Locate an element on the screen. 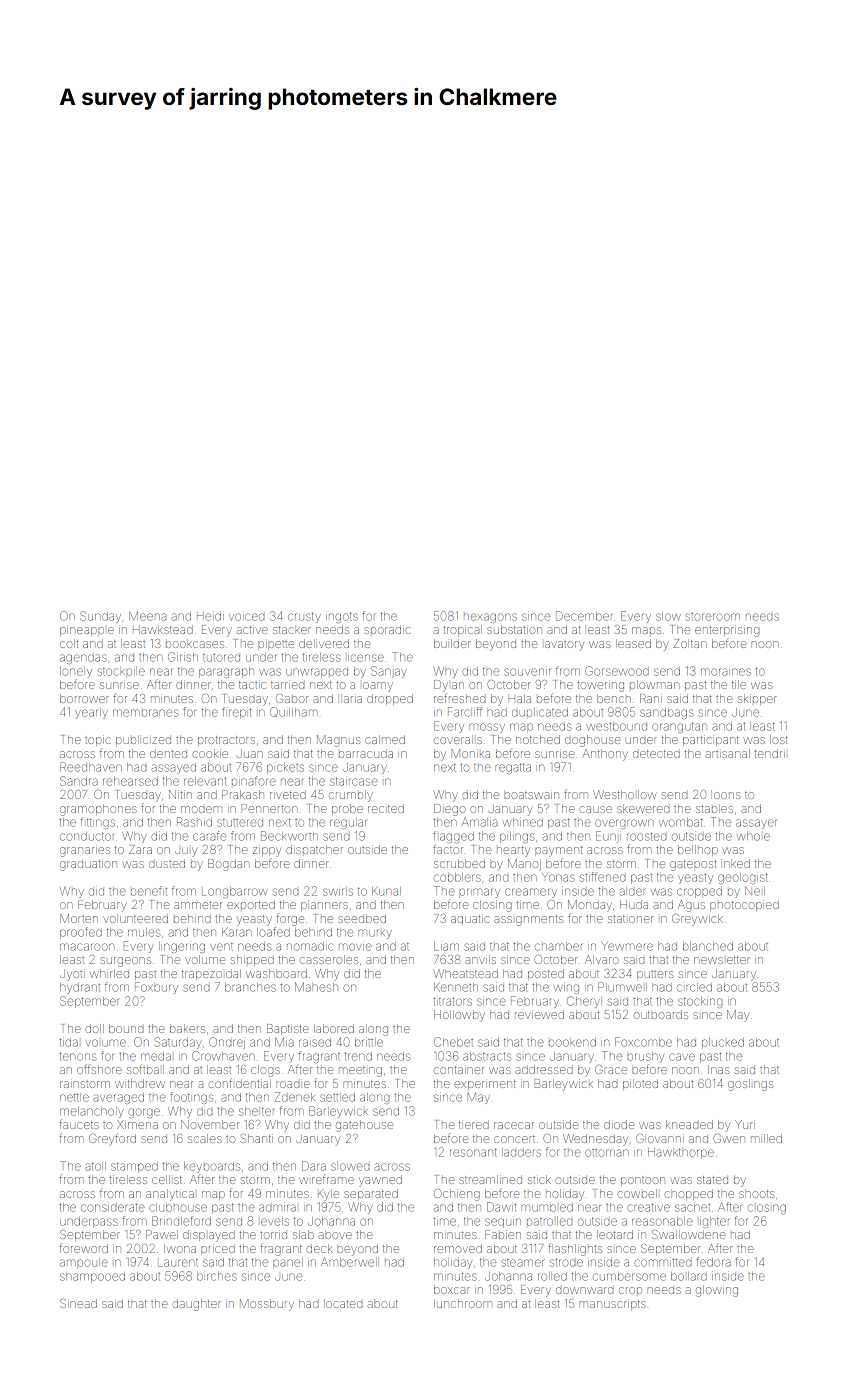 The width and height of the screenshot is (849, 1400). nettle is located at coordinates (74, 1097).
